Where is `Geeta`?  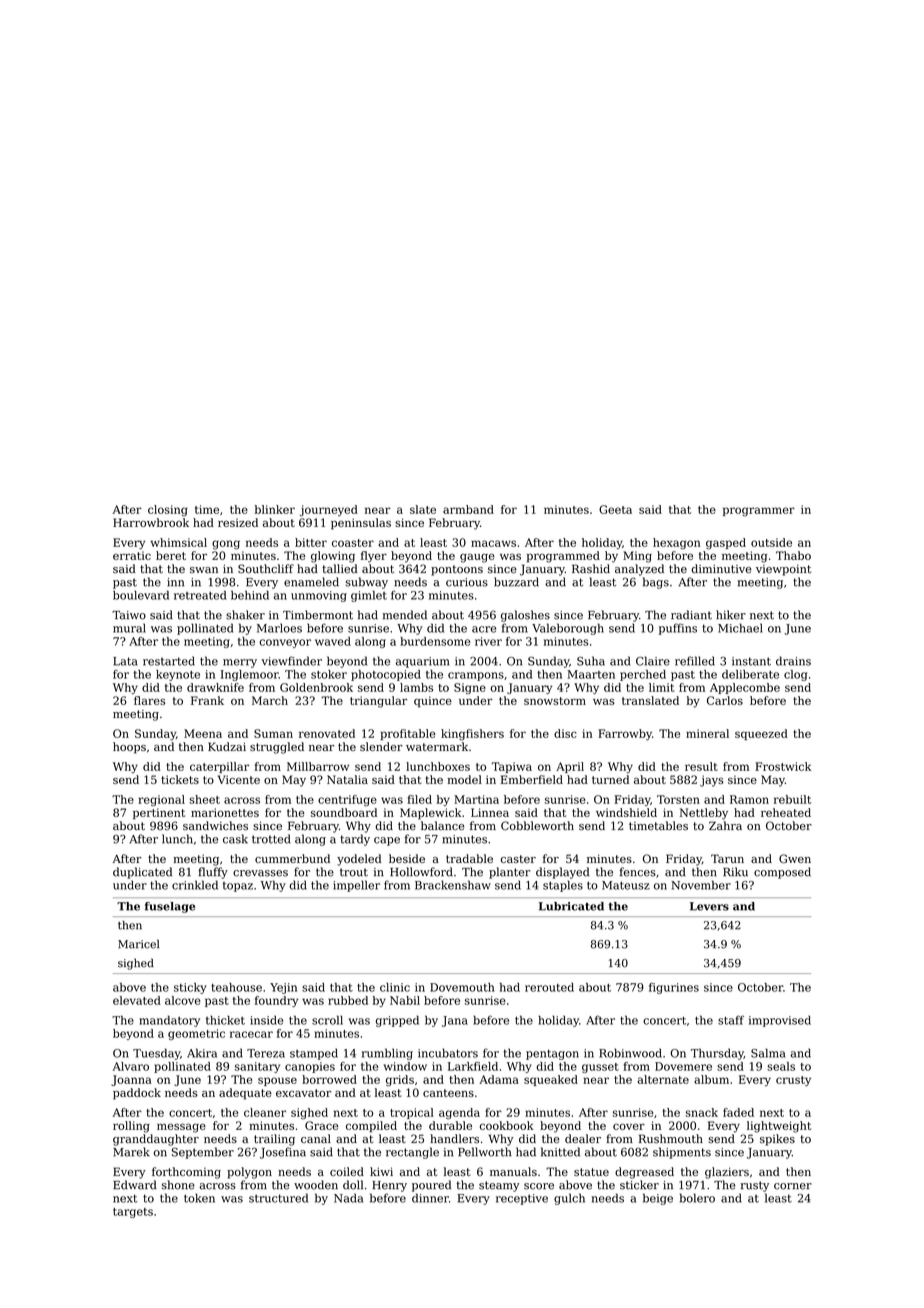
Geeta is located at coordinates (615, 509).
